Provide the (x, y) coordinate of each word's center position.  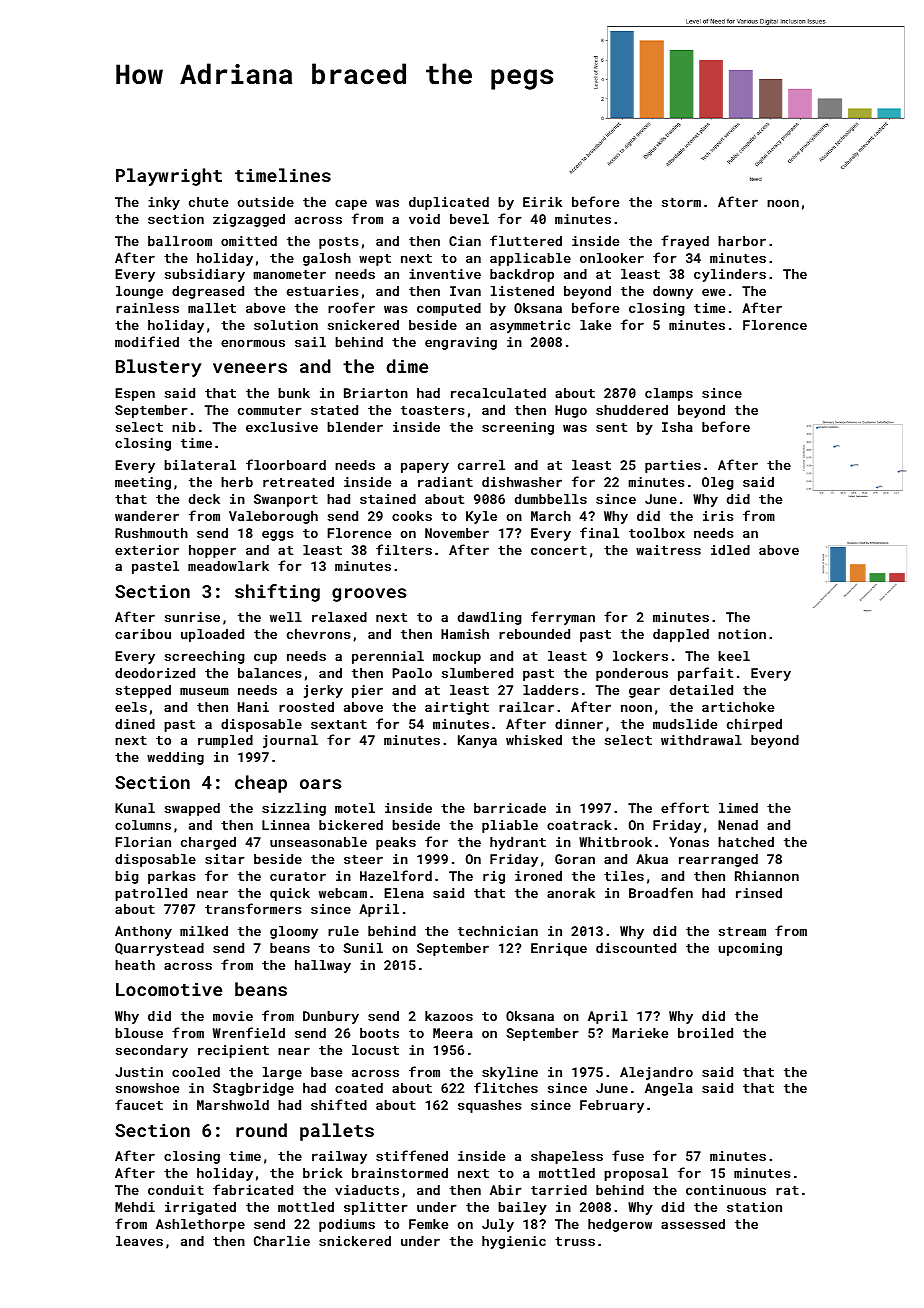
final (599, 532)
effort (685, 807)
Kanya (477, 741)
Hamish (465, 634)
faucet (139, 1104)
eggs (277, 535)
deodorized (155, 673)
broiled (705, 1033)
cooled (196, 1072)
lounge (139, 292)
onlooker (612, 258)
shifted (339, 1104)
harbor (742, 241)
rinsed (759, 893)
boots (379, 1033)
